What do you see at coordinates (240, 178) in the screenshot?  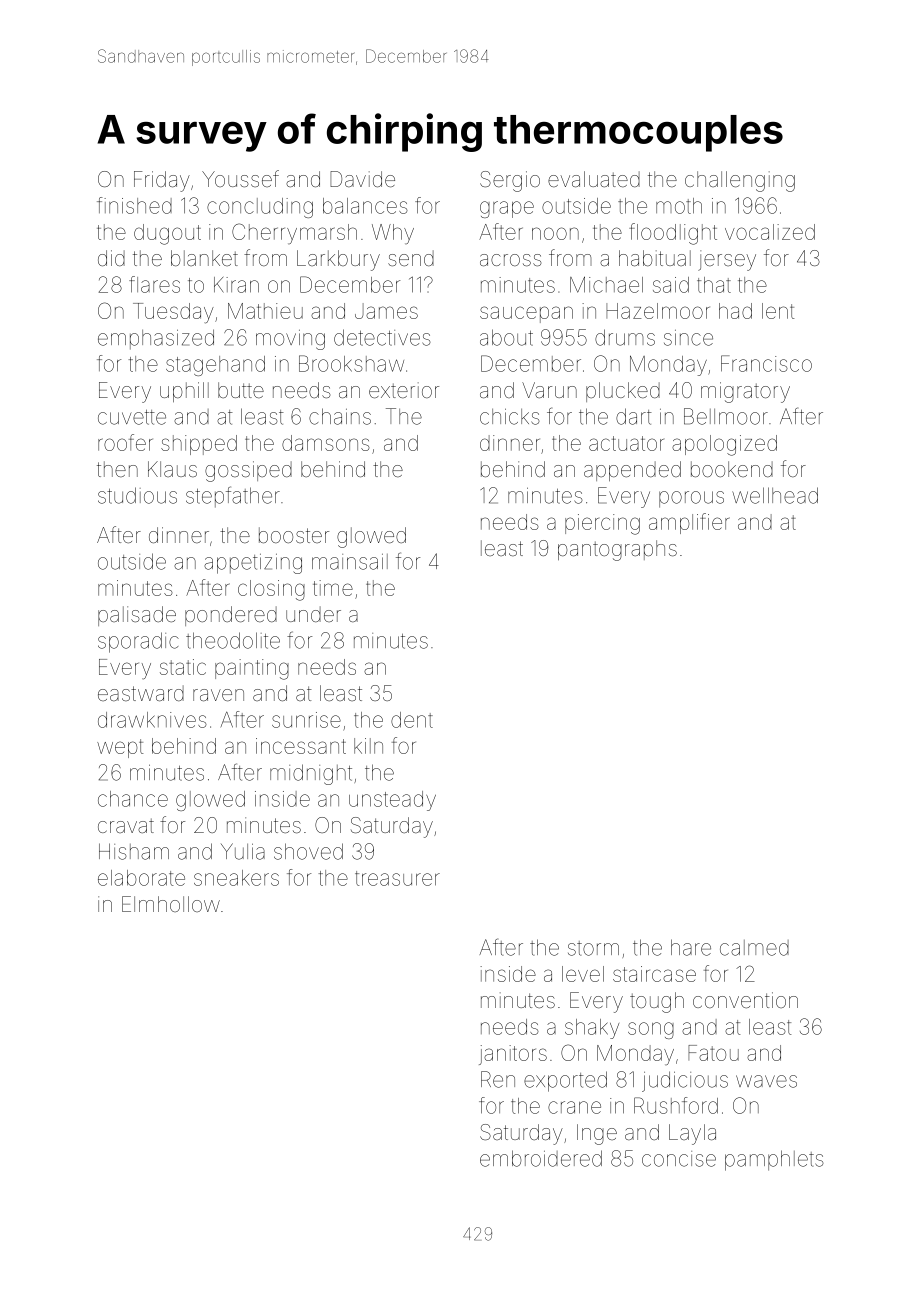 I see `Youssef` at bounding box center [240, 178].
